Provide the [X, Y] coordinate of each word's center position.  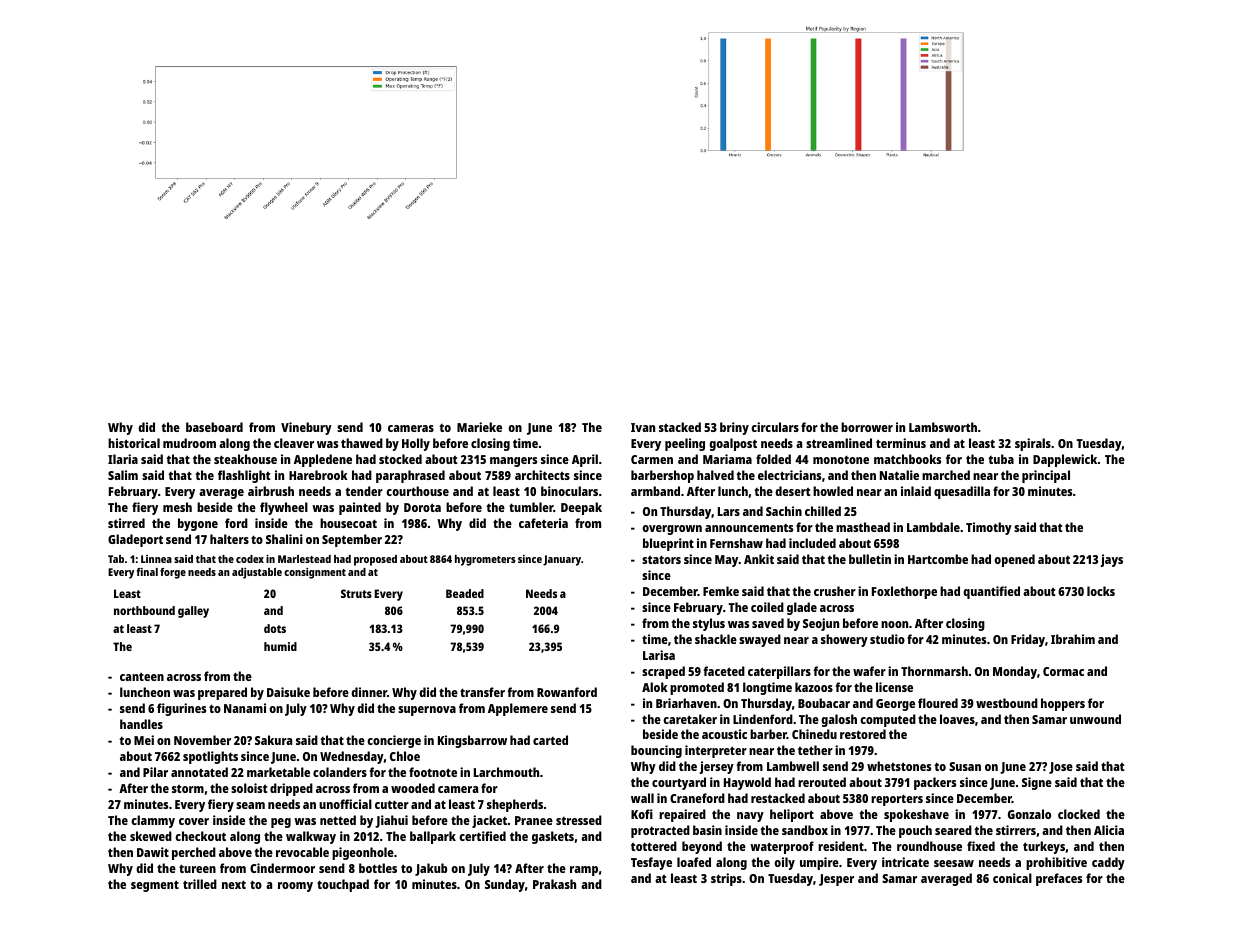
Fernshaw [736, 543]
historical [134, 443]
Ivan [643, 427]
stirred [126, 523]
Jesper [836, 880]
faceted [724, 671]
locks [1101, 591]
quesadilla [962, 492]
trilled [200, 884]
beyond [702, 847]
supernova [427, 711]
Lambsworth [943, 427]
